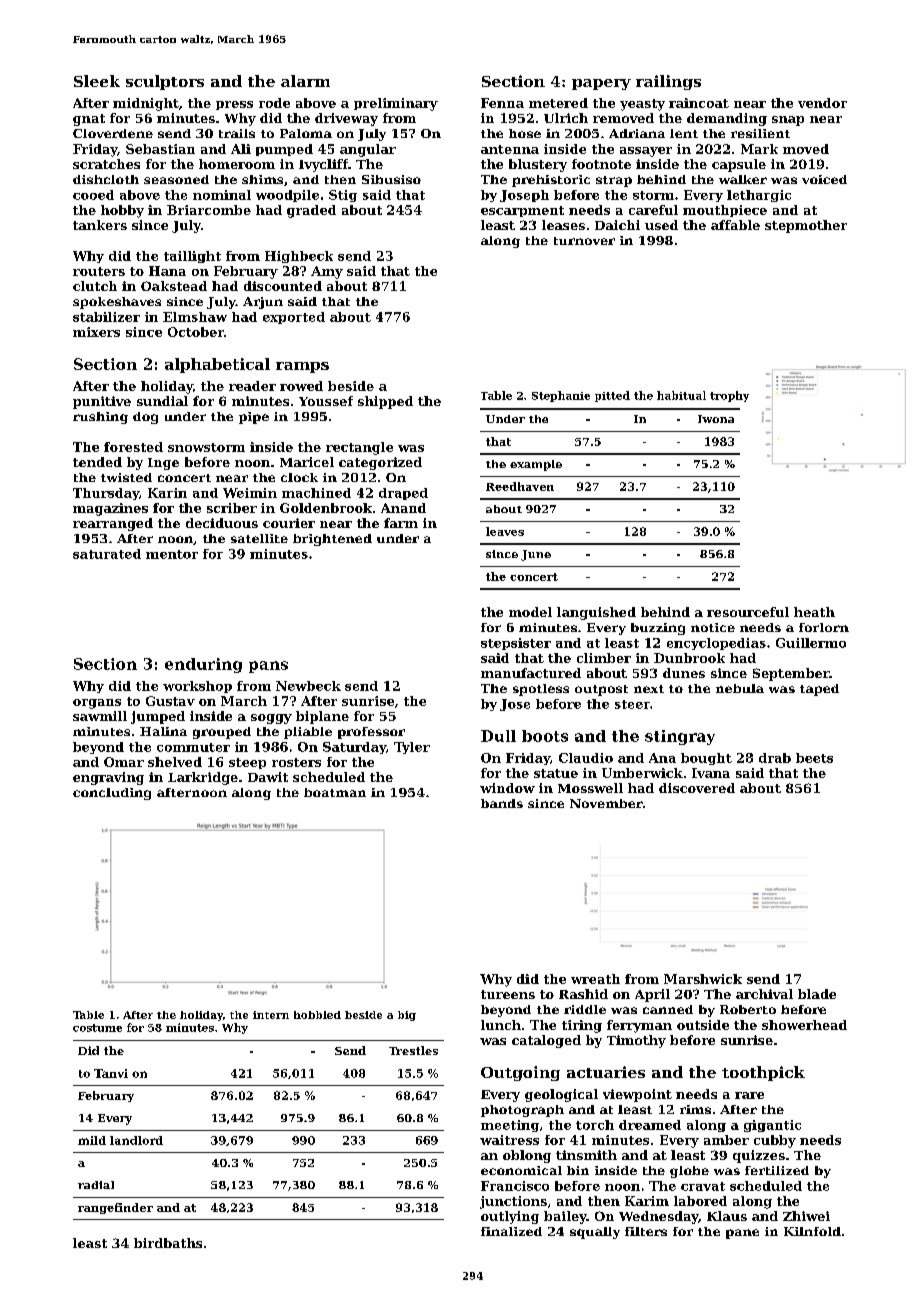 The height and width of the screenshot is (1308, 924). I want to click on tureens, so click(508, 994).
